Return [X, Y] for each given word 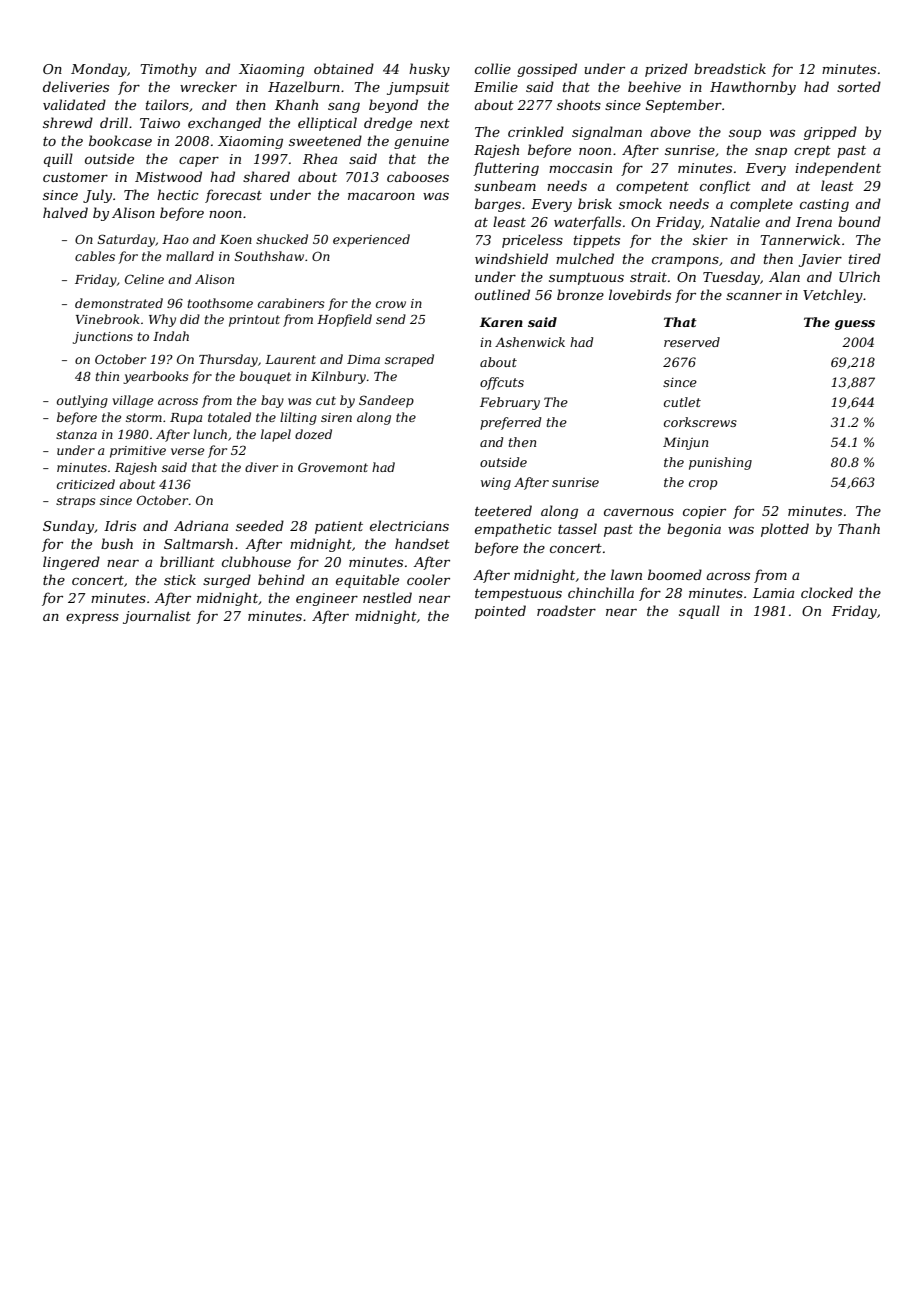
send [391, 319]
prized [666, 70]
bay [272, 401]
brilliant [187, 561]
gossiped [547, 70]
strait [648, 277]
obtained [344, 68]
